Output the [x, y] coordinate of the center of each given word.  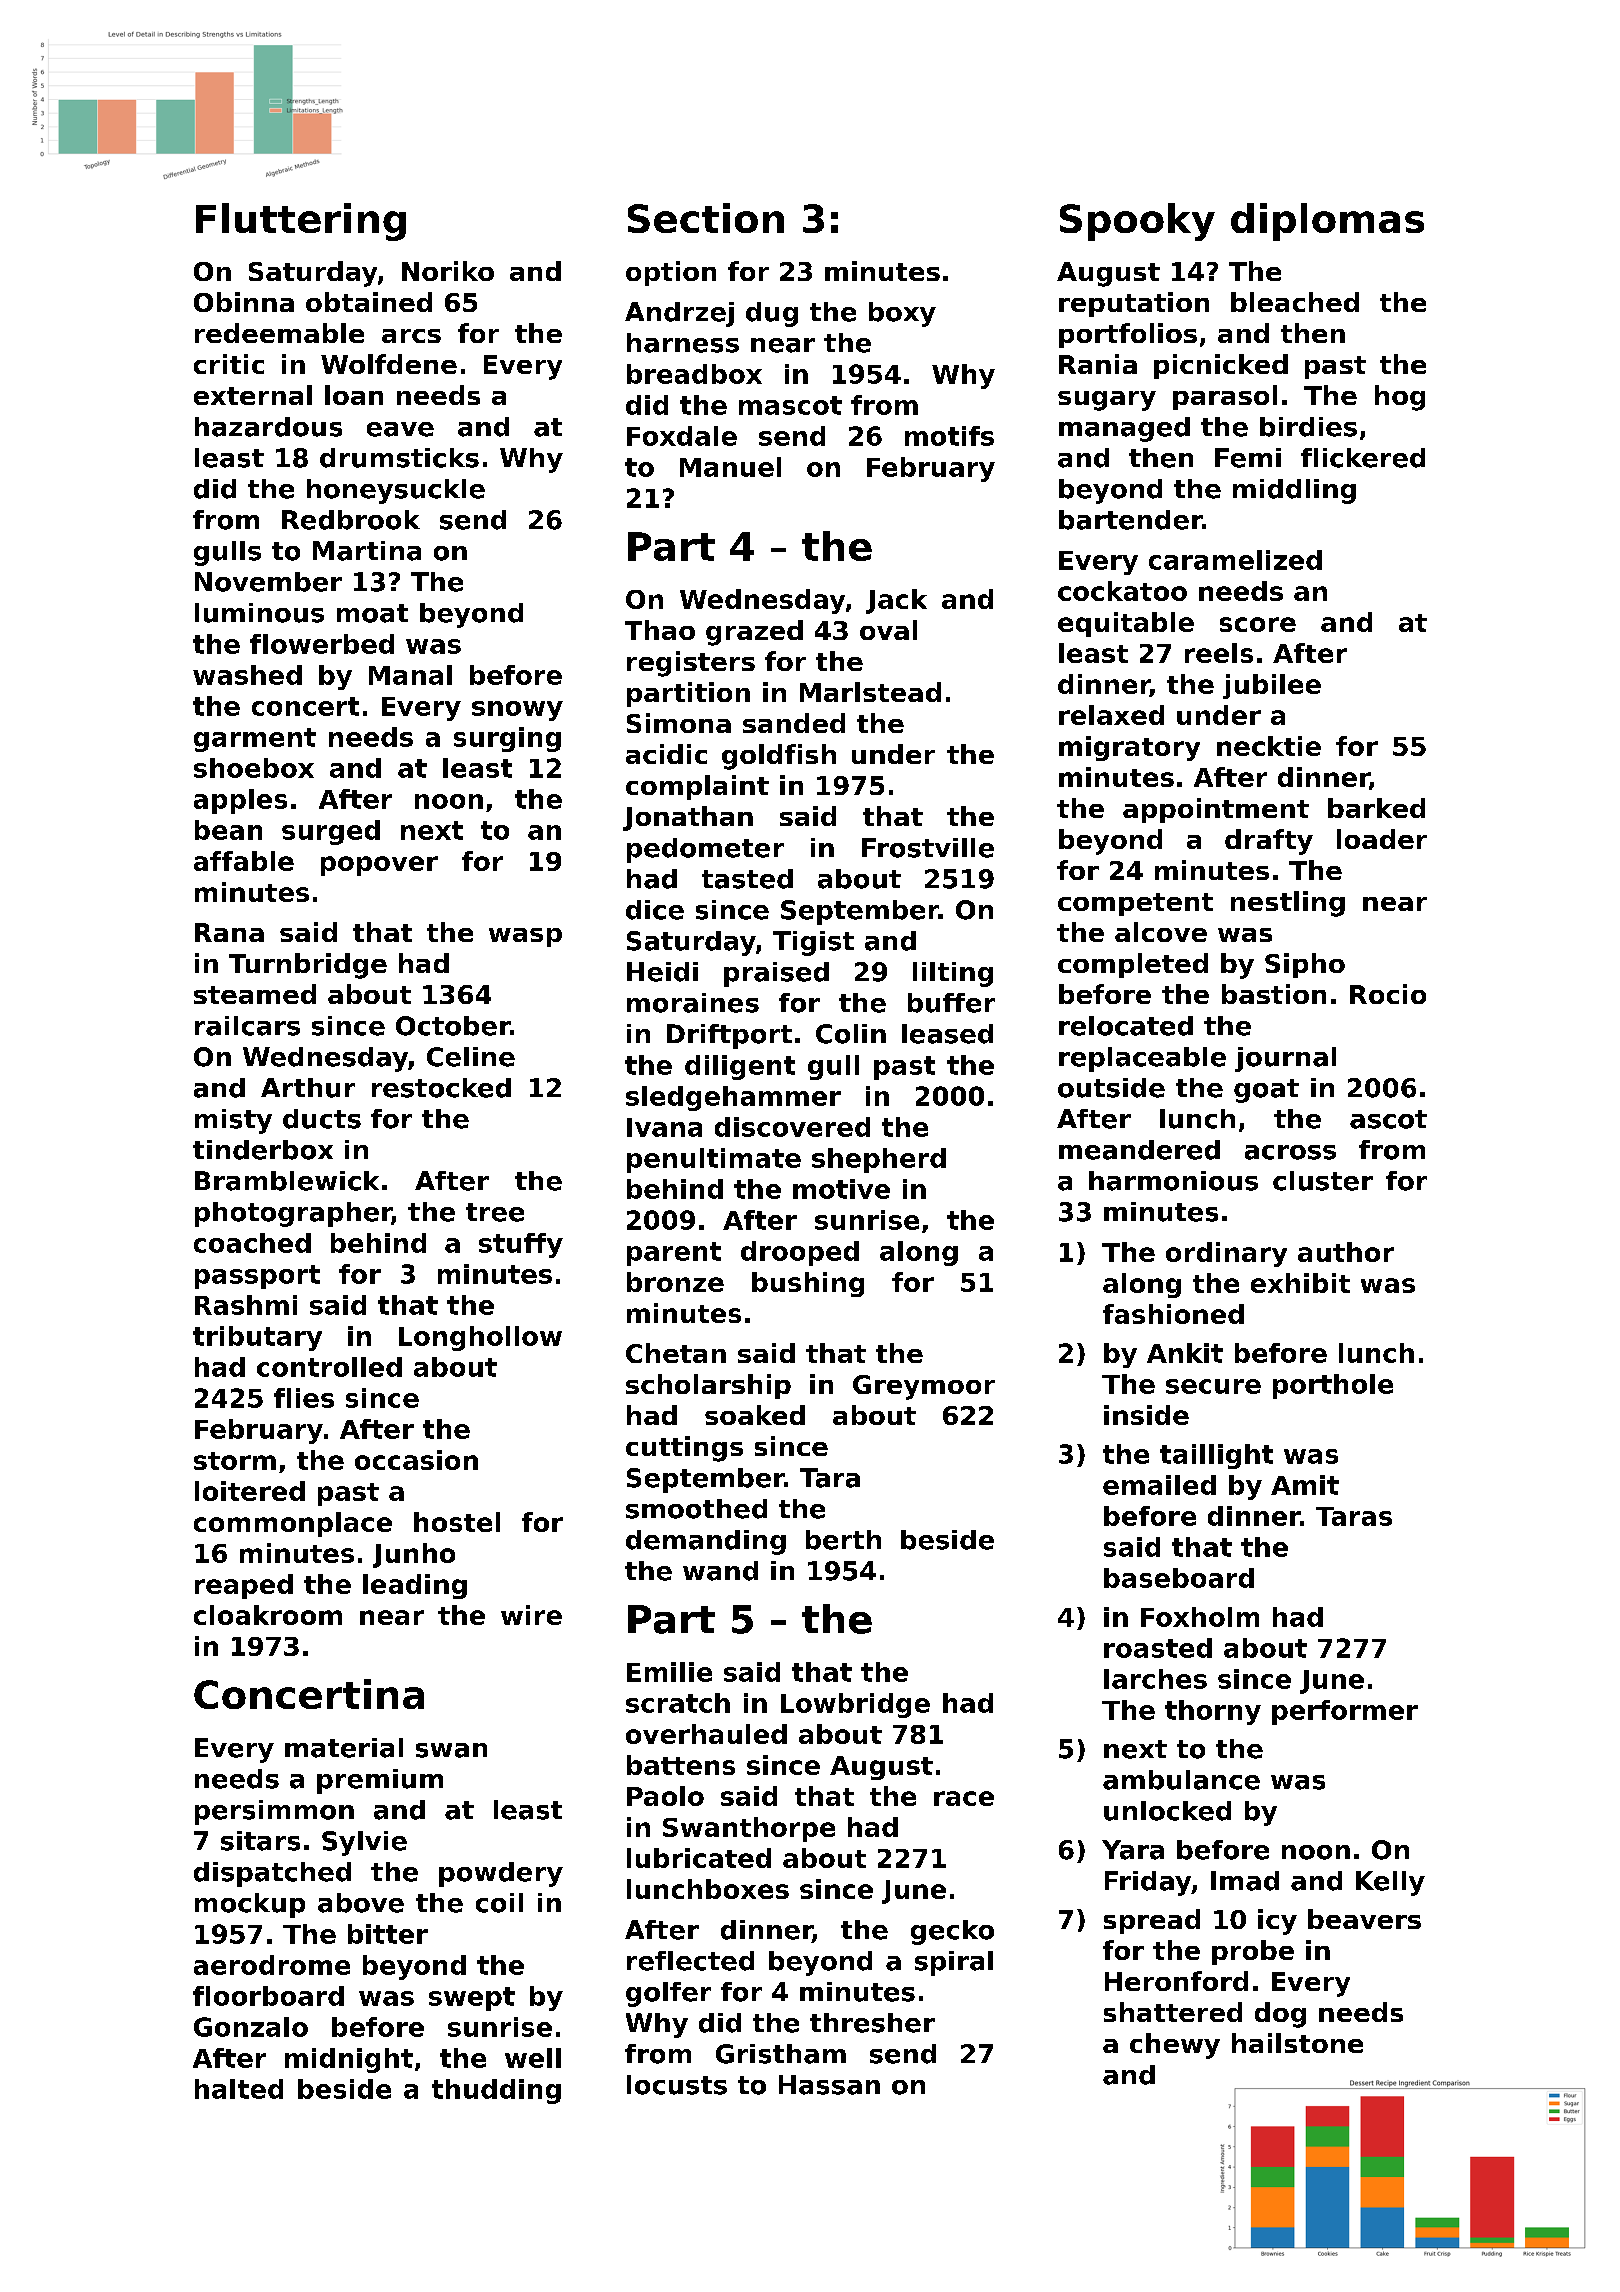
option [671, 273]
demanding [706, 1542]
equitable [1126, 624]
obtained [369, 302]
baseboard [1179, 1578]
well [533, 2058]
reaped [244, 1586]
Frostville [928, 848]
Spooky [1137, 222]
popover [379, 866]
